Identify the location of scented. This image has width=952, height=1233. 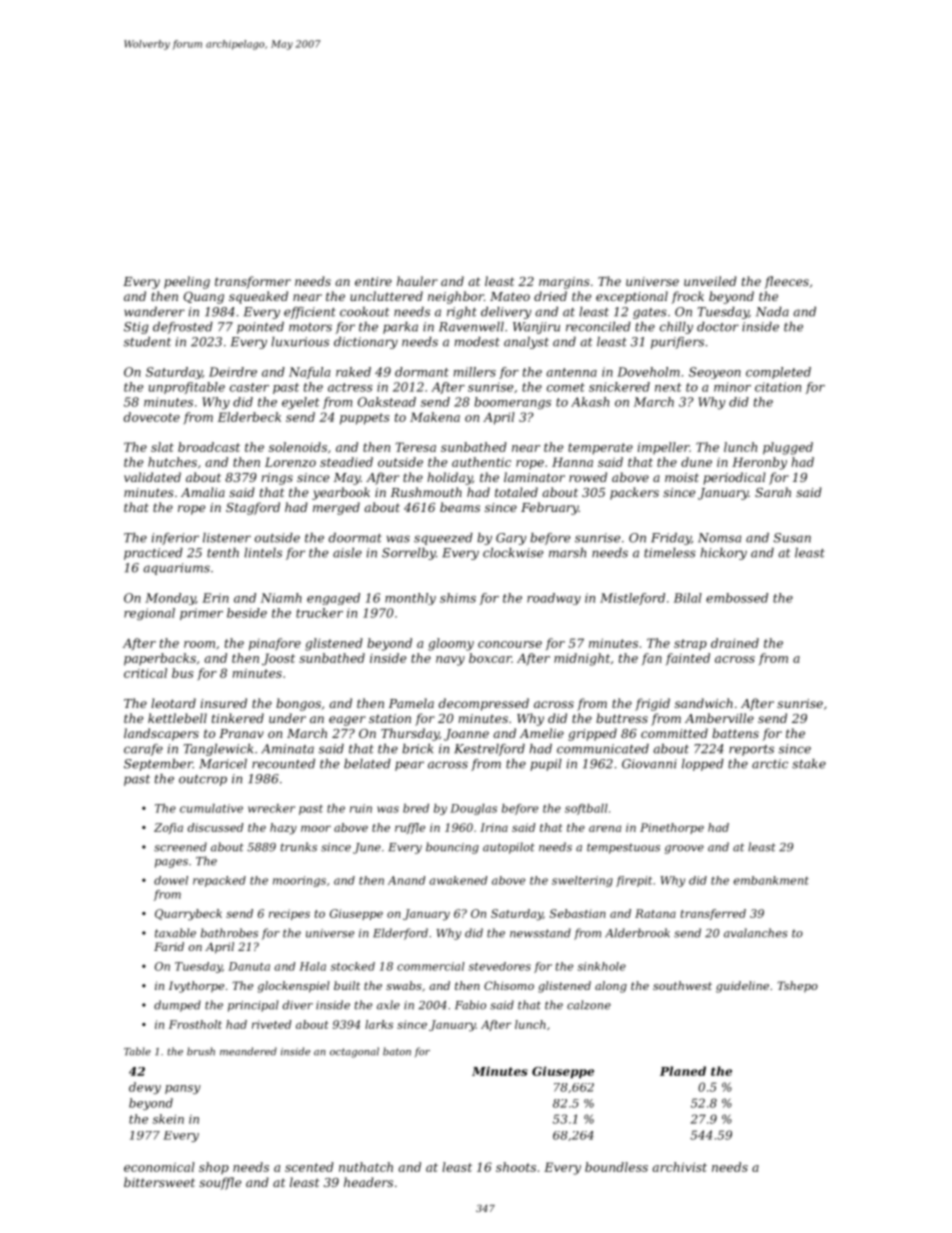
(309, 1167).
